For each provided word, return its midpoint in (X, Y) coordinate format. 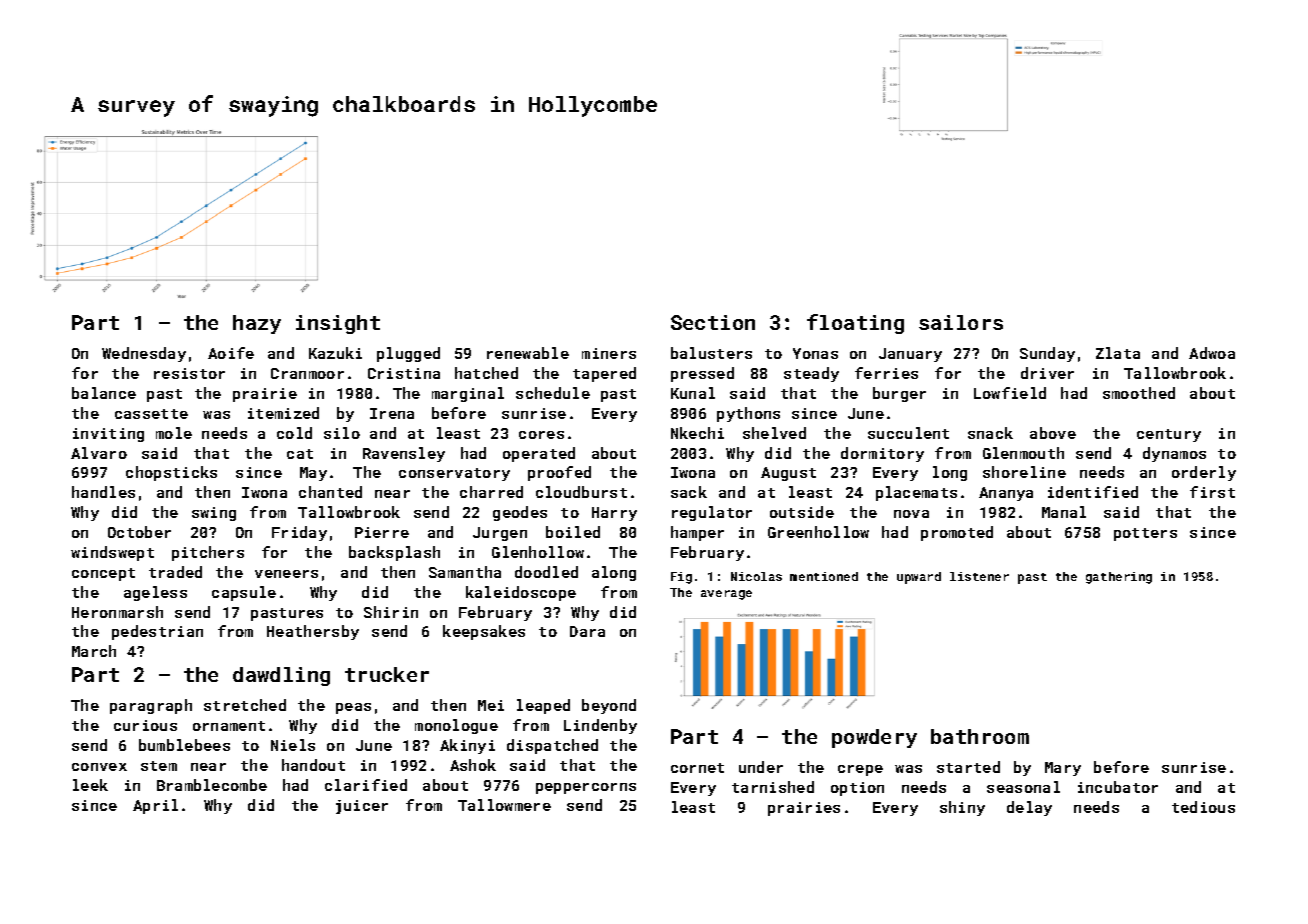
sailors (961, 322)
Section (713, 322)
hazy (257, 324)
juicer (362, 807)
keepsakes (484, 632)
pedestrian (157, 632)
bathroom (980, 736)
